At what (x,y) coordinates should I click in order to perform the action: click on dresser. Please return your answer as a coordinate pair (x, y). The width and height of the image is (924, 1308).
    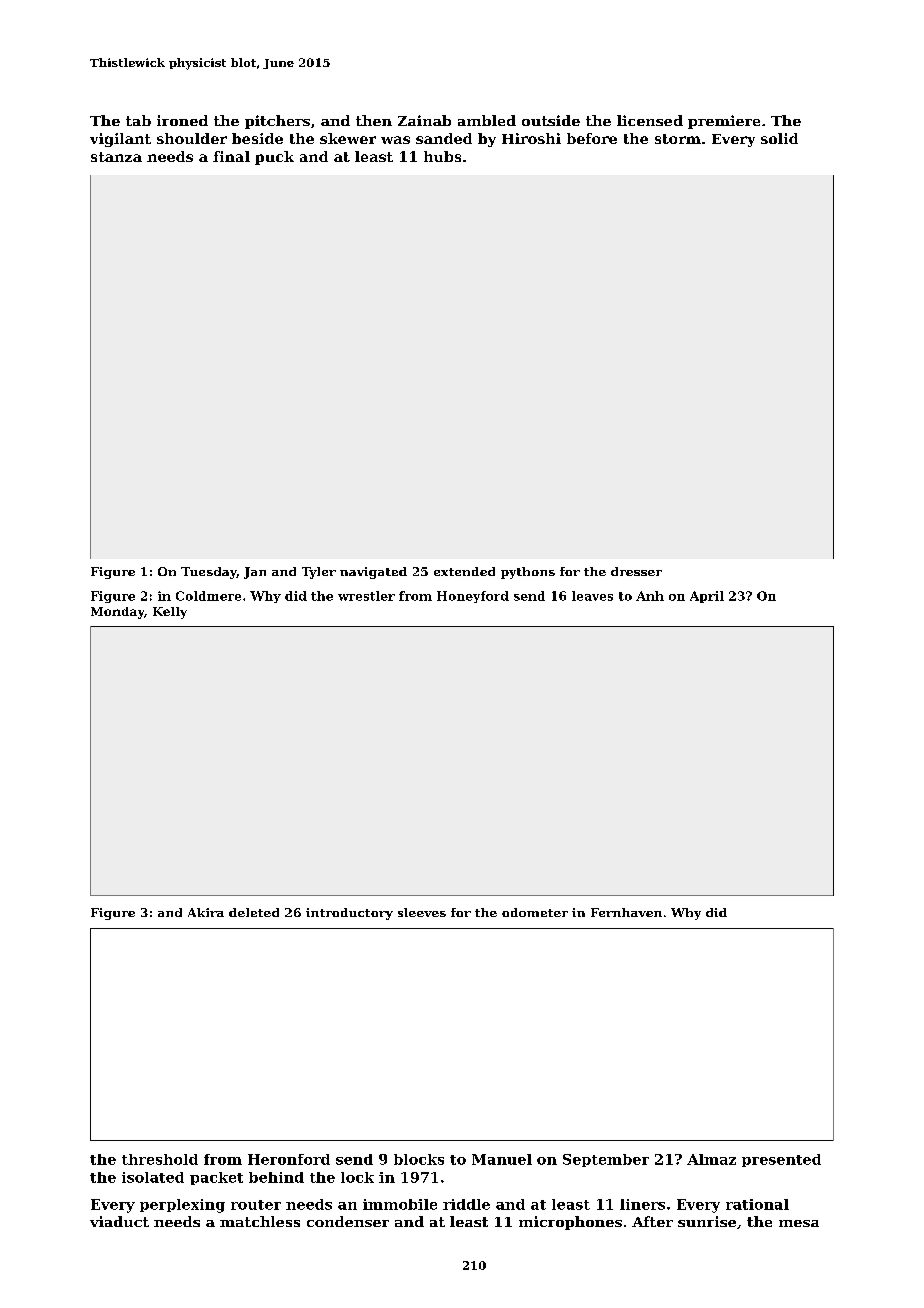
    Looking at the image, I should click on (636, 571).
